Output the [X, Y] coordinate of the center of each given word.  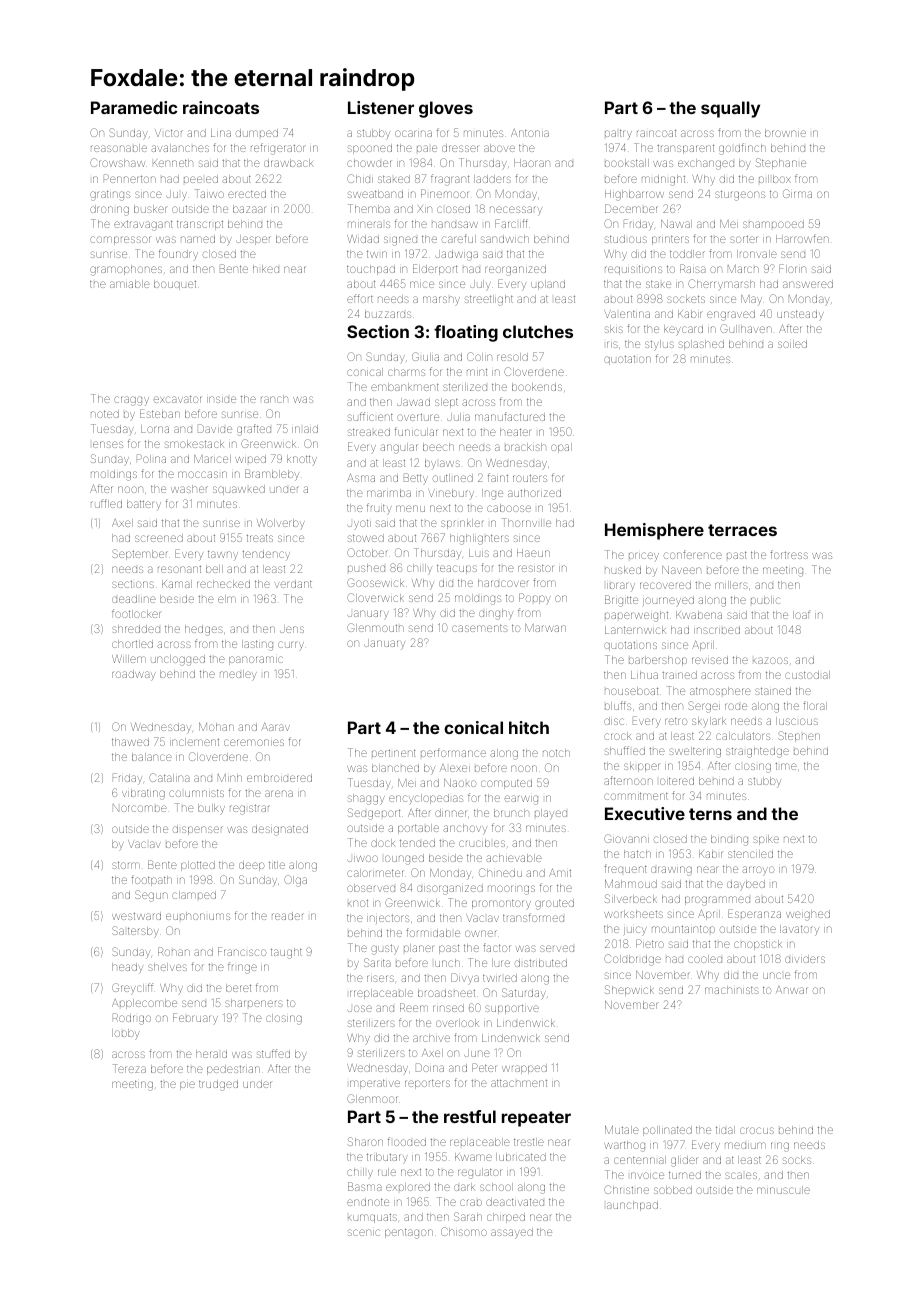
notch [556, 753]
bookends [537, 387]
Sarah [468, 1216]
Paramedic [134, 107]
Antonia [530, 133]
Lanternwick [635, 630]
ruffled [106, 503]
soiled [792, 344]
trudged [218, 1085]
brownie [785, 133]
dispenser [198, 830]
